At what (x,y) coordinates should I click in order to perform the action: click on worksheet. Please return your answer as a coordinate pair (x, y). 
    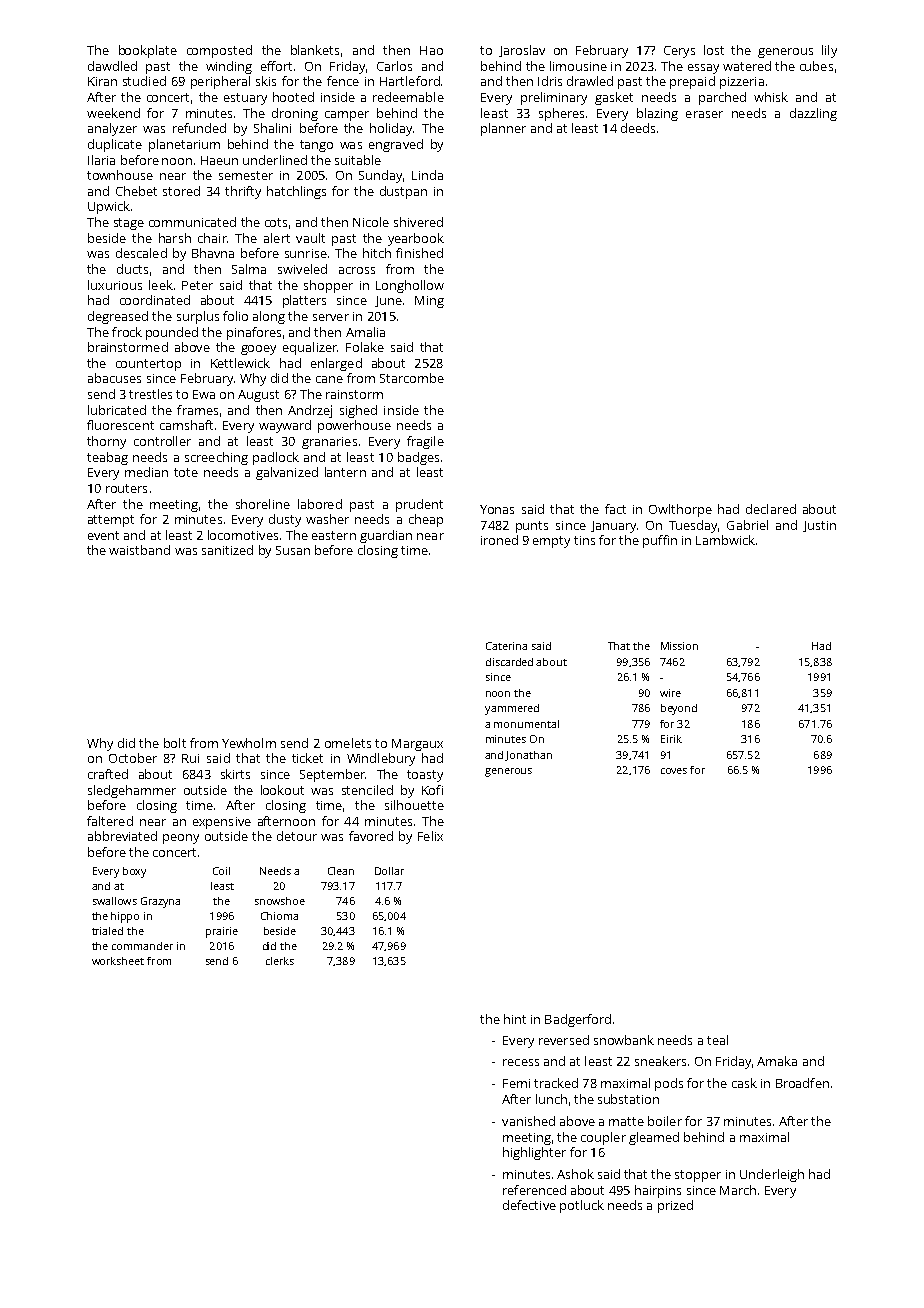
    Looking at the image, I should click on (118, 961).
